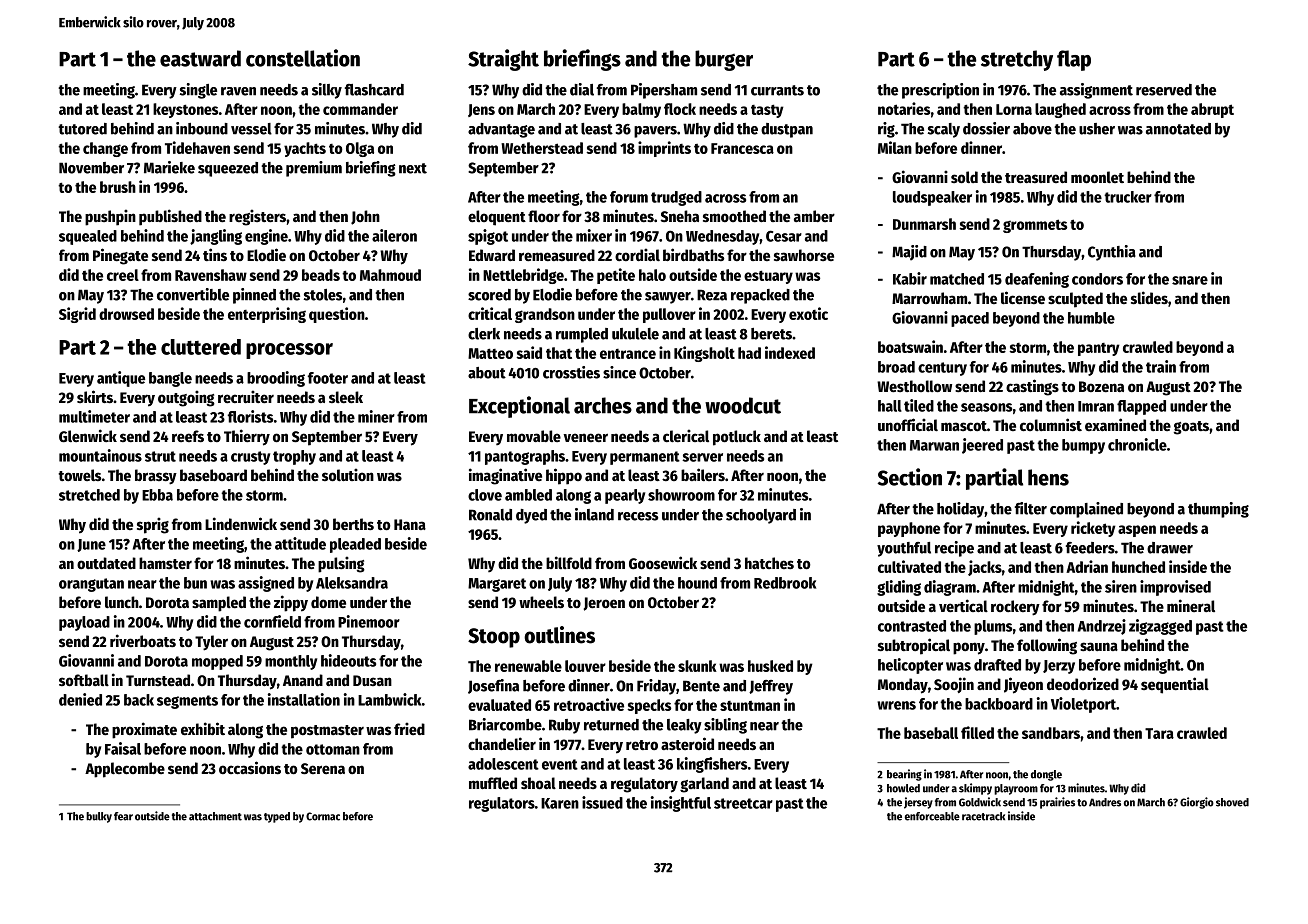 This screenshot has width=1308, height=924. Describe the element at coordinates (497, 218) in the screenshot. I see `eloquent` at that location.
